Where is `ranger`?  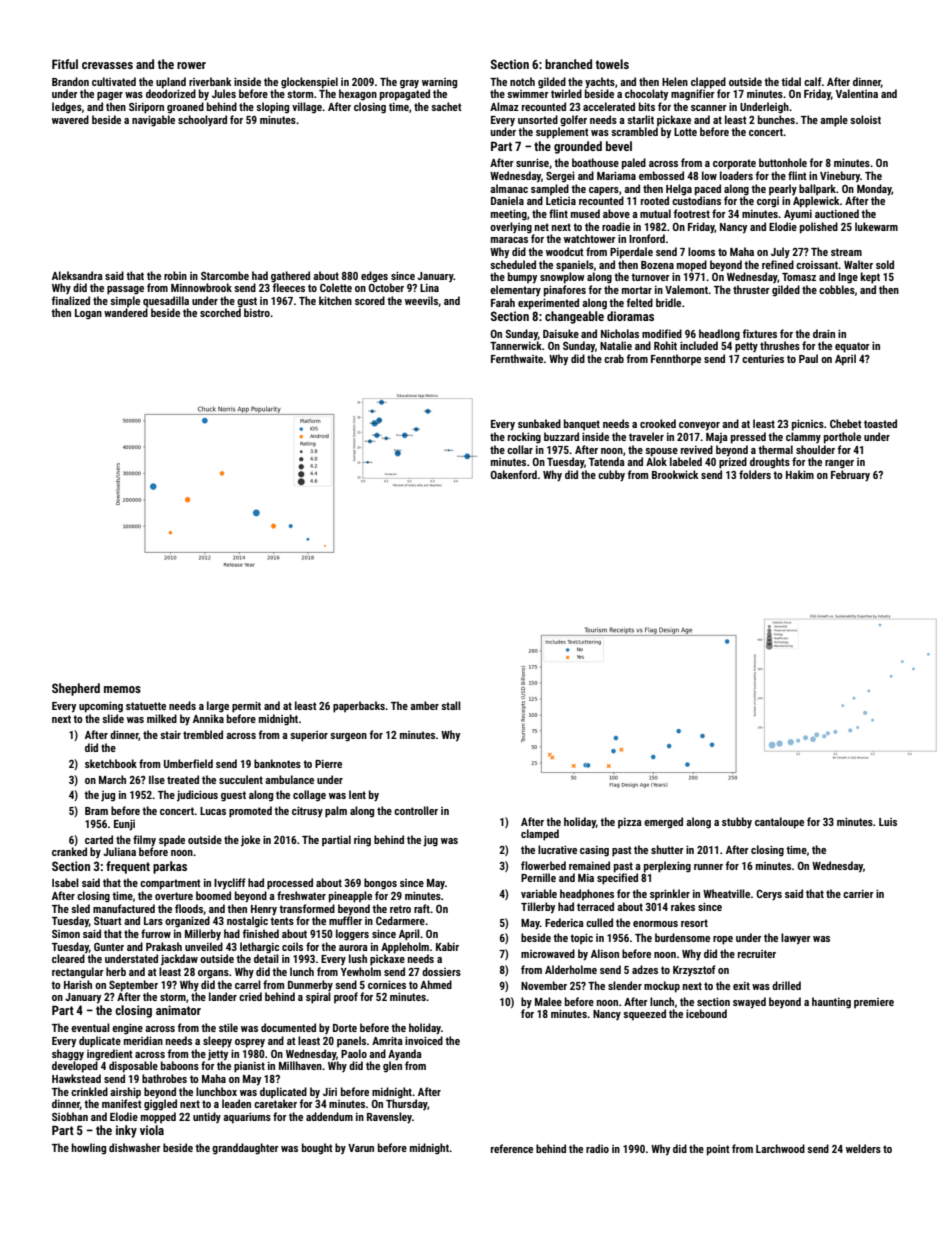 ranger is located at coordinates (839, 464).
